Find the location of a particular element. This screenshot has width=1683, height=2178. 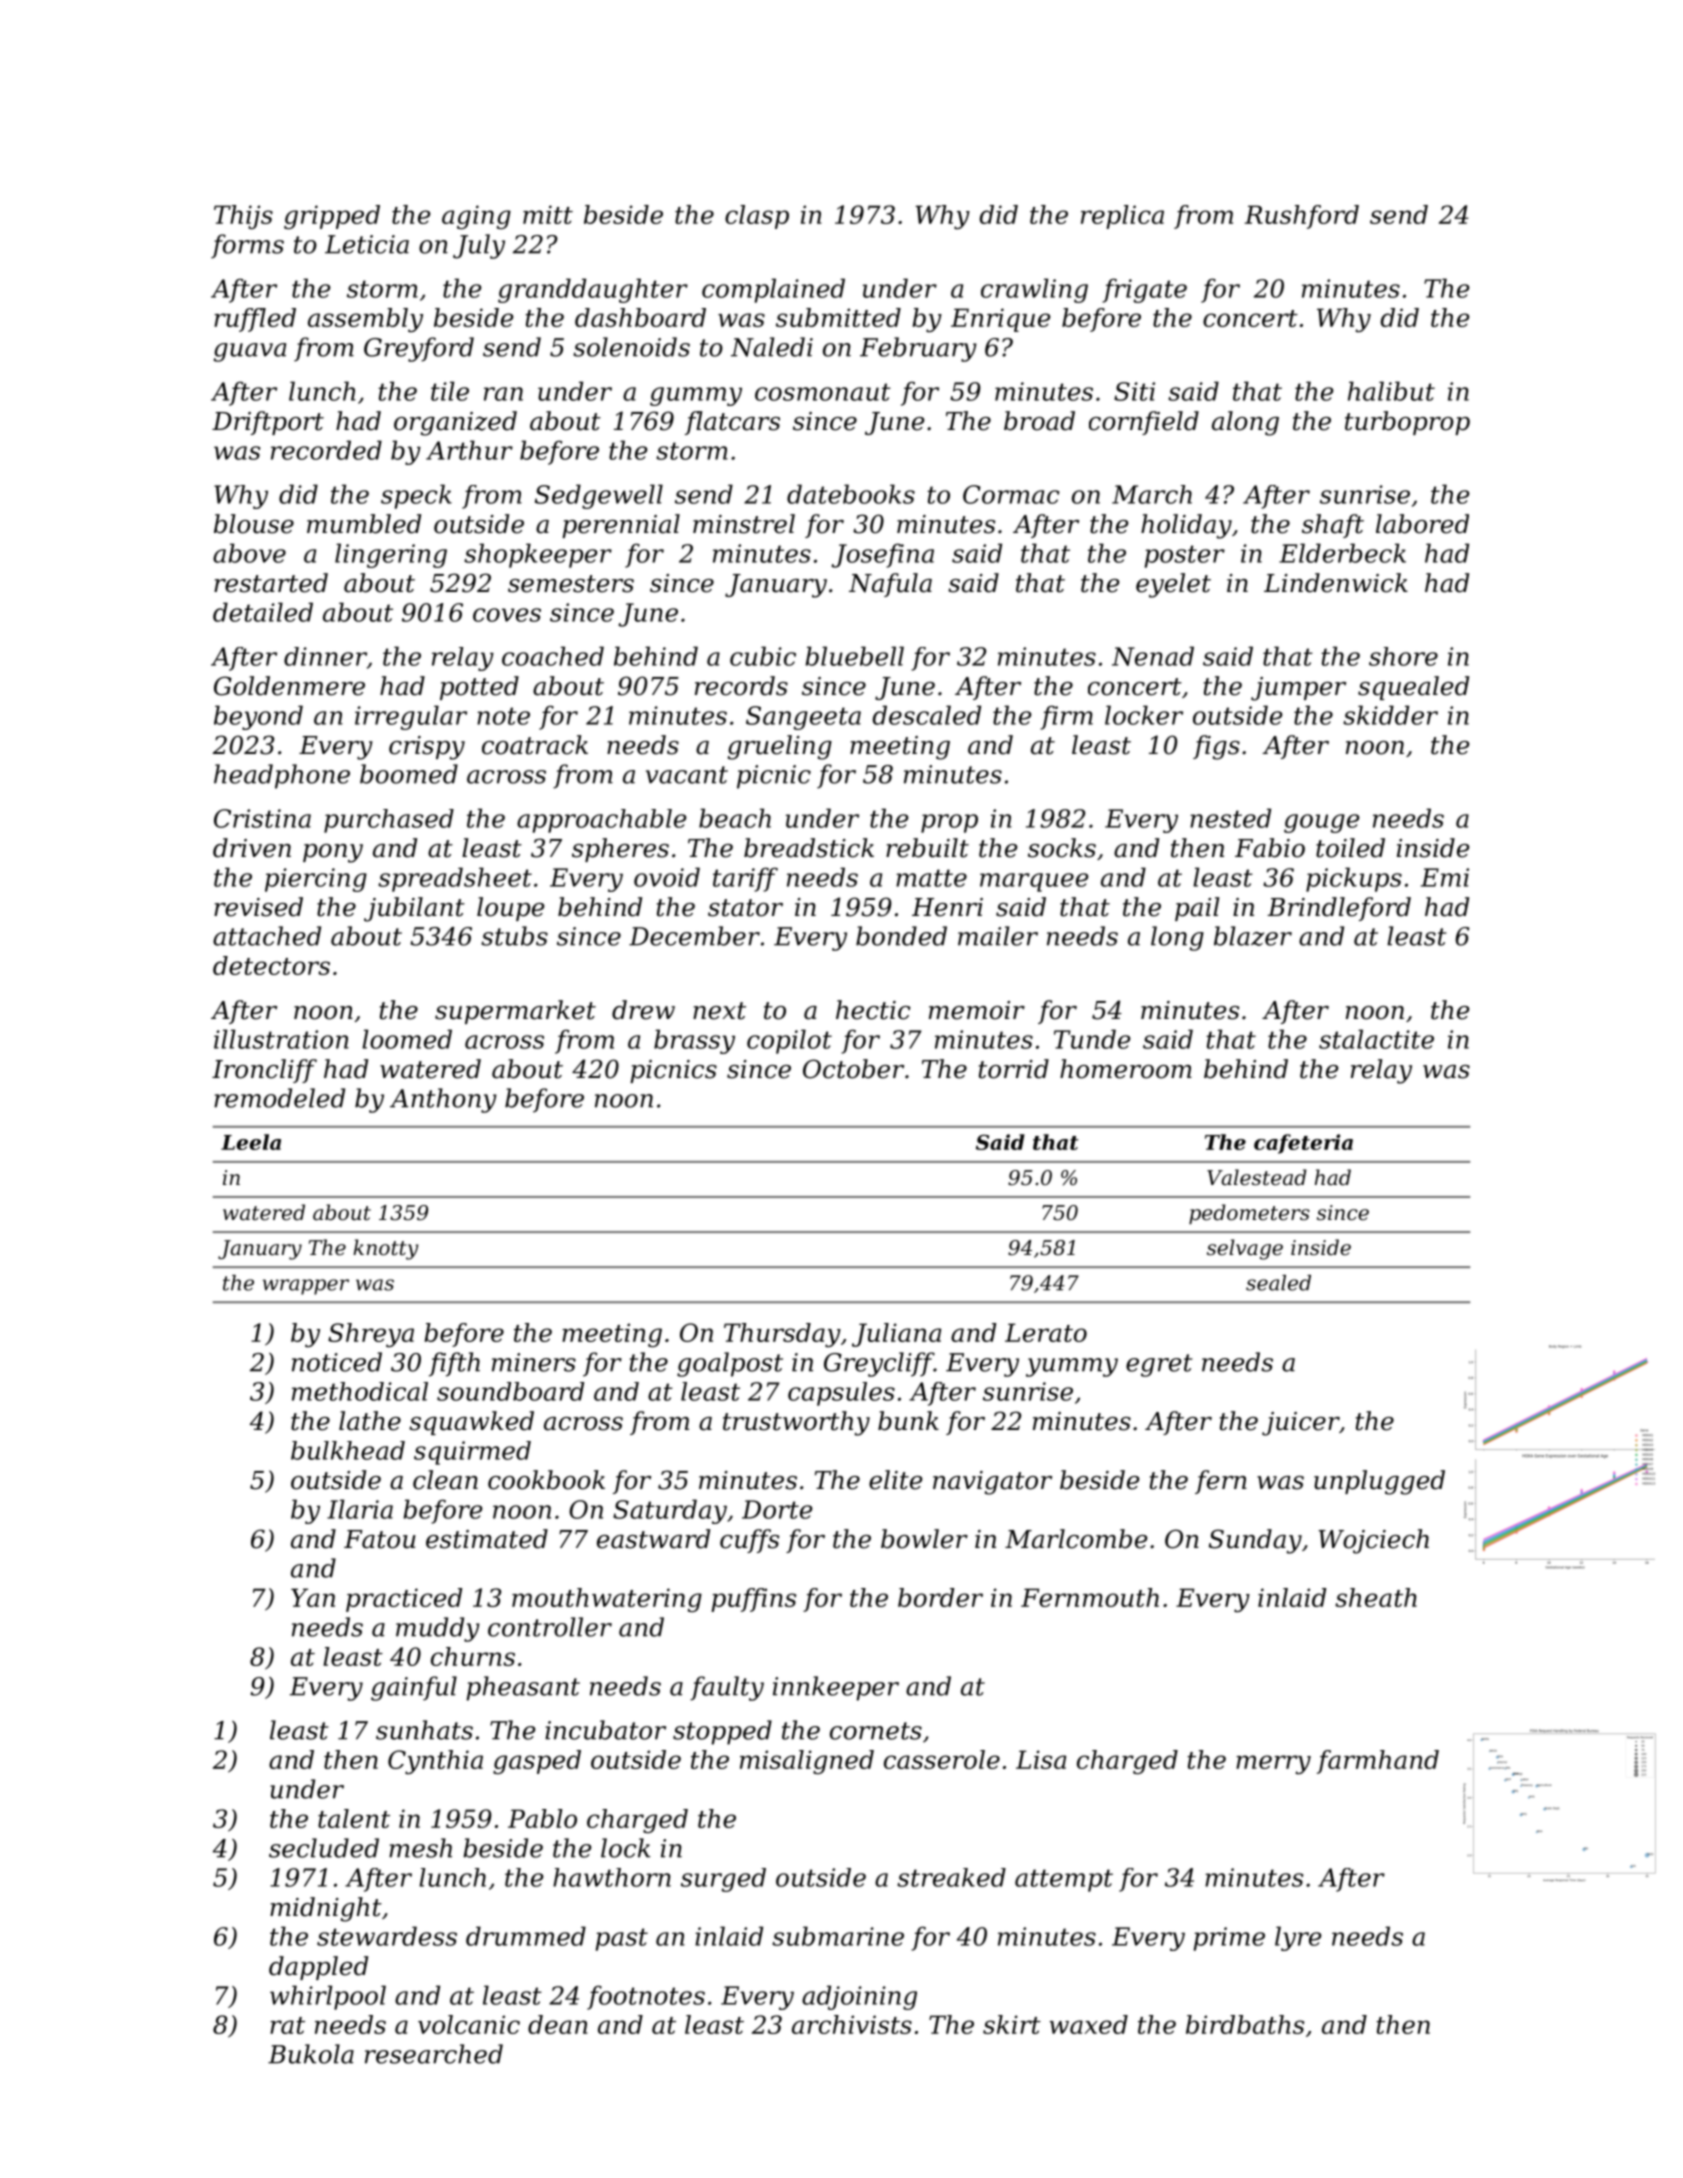

researched is located at coordinates (434, 2054).
